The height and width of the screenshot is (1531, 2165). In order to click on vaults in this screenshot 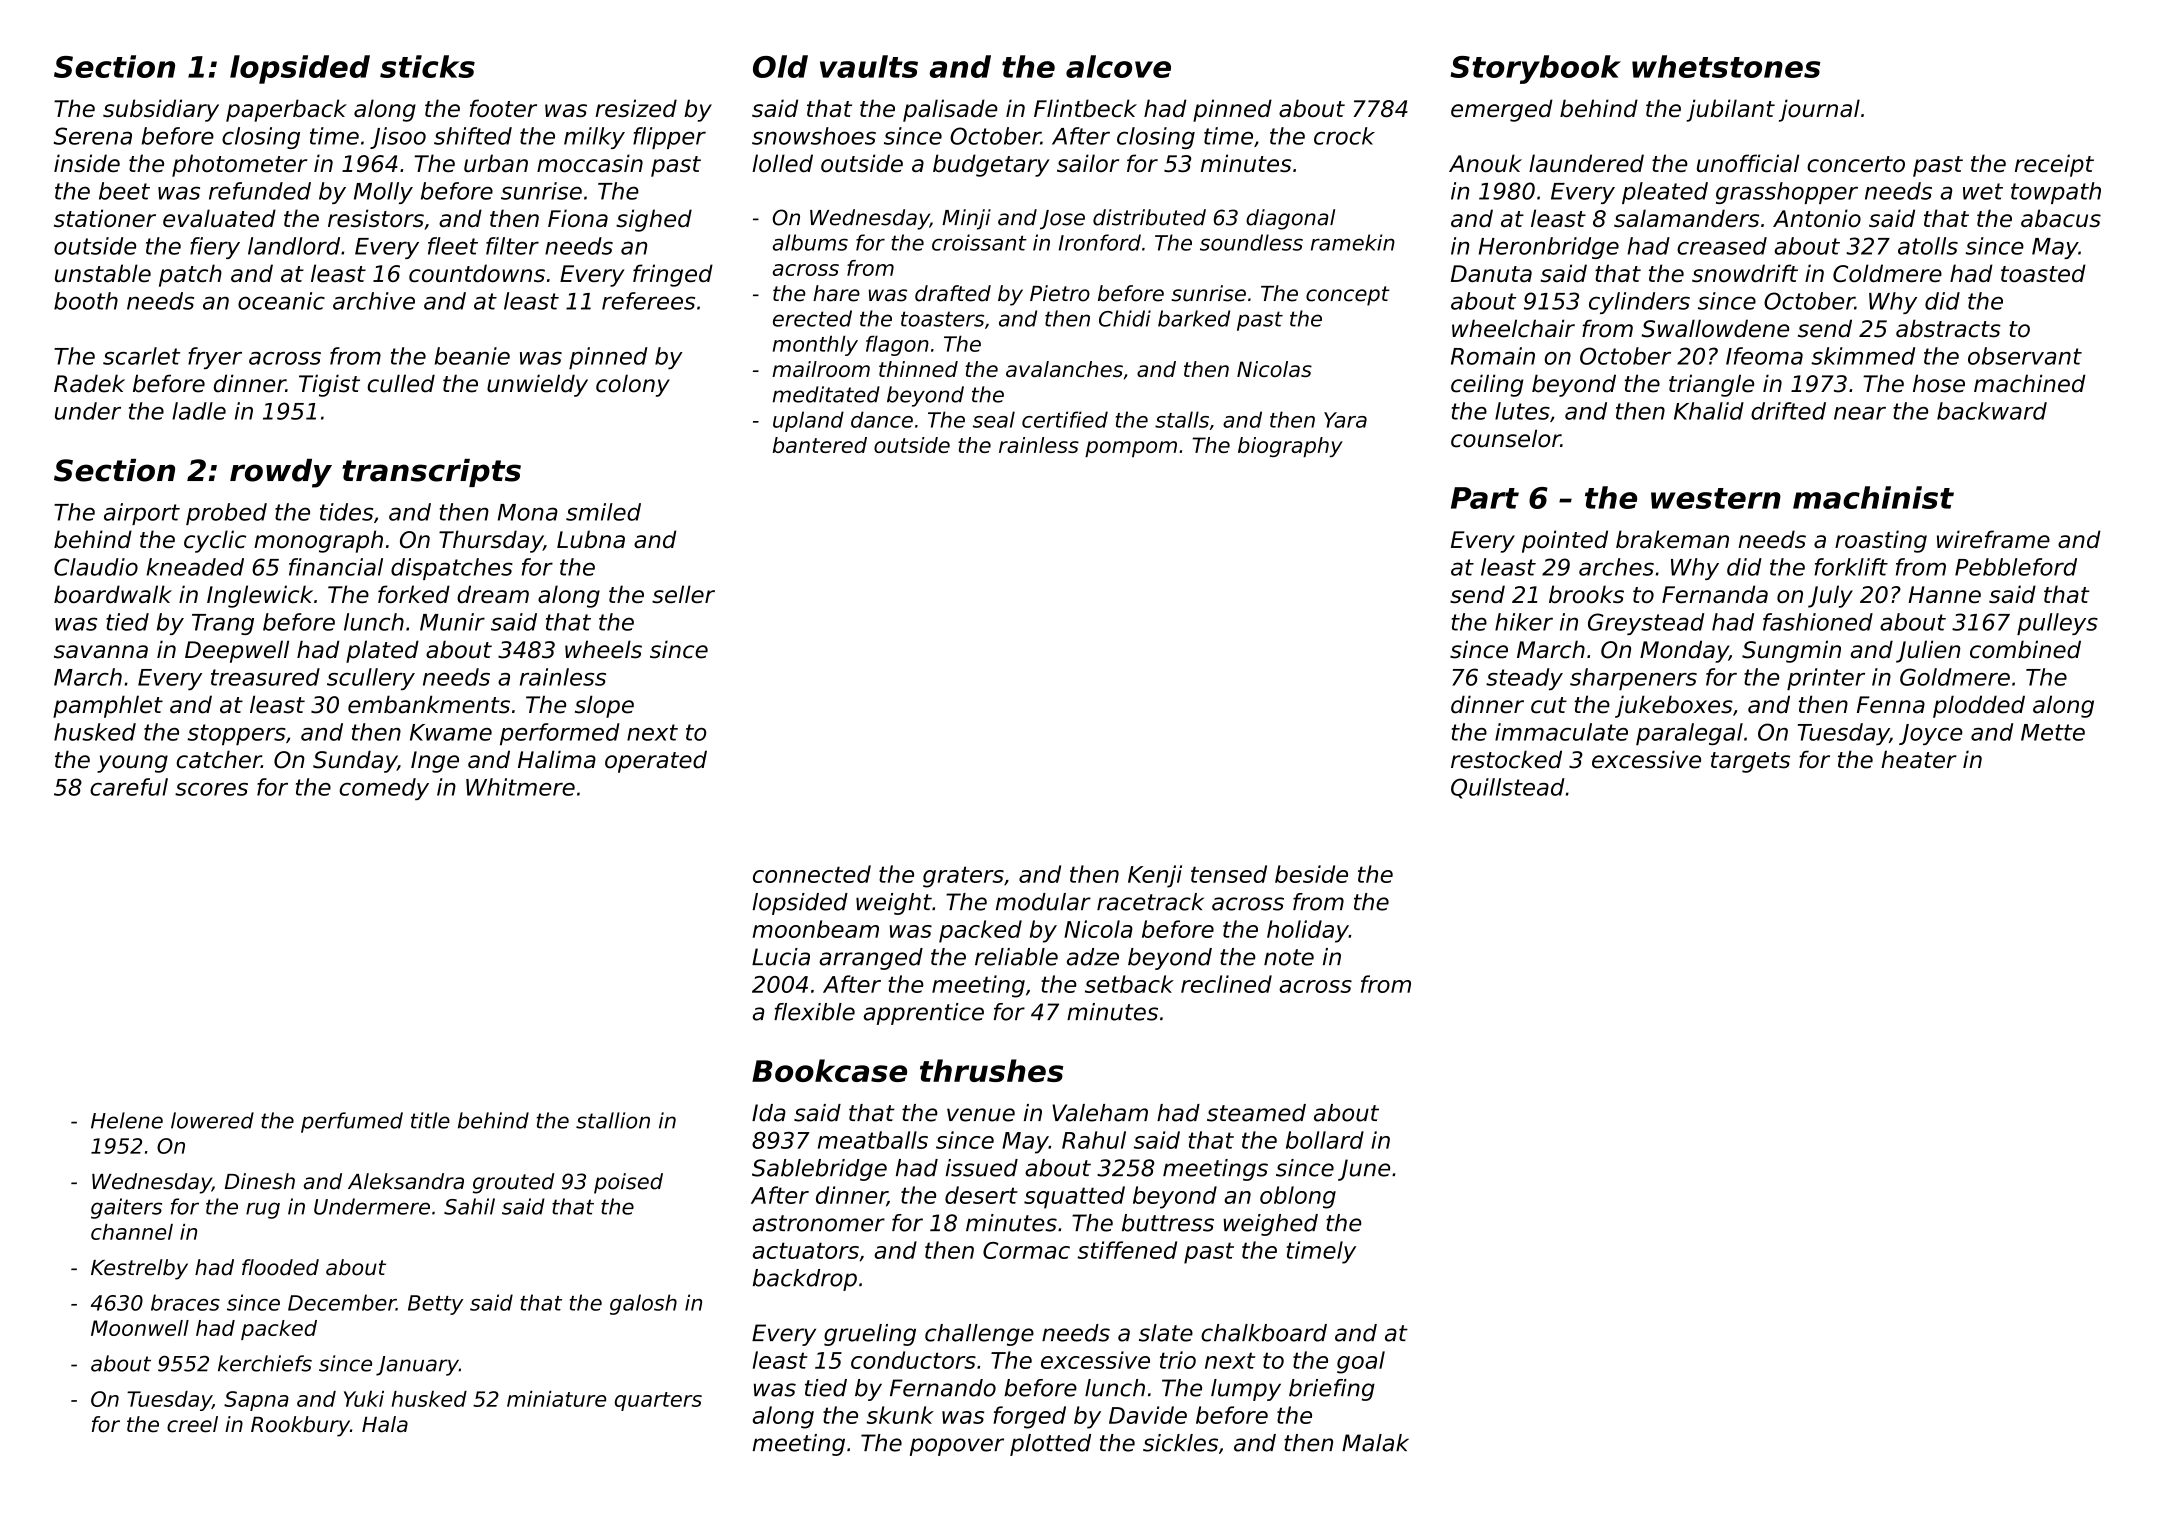, I will do `click(869, 66)`.
